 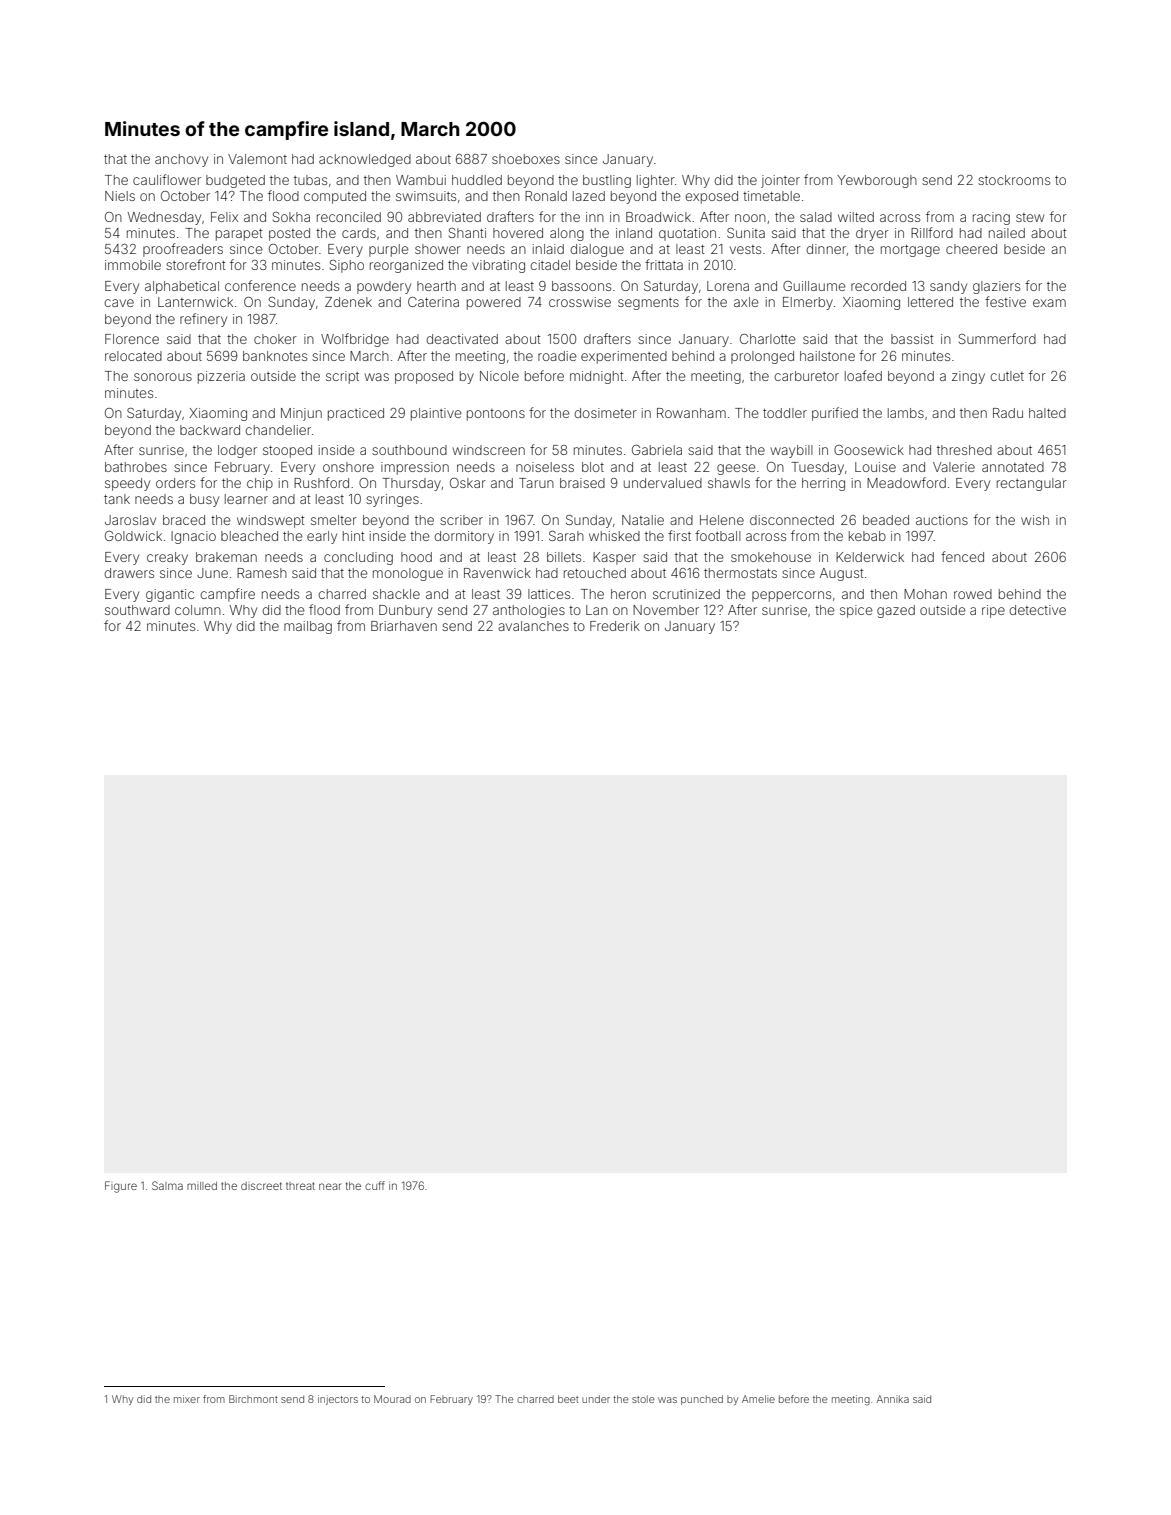 I want to click on ripe, so click(x=993, y=611).
